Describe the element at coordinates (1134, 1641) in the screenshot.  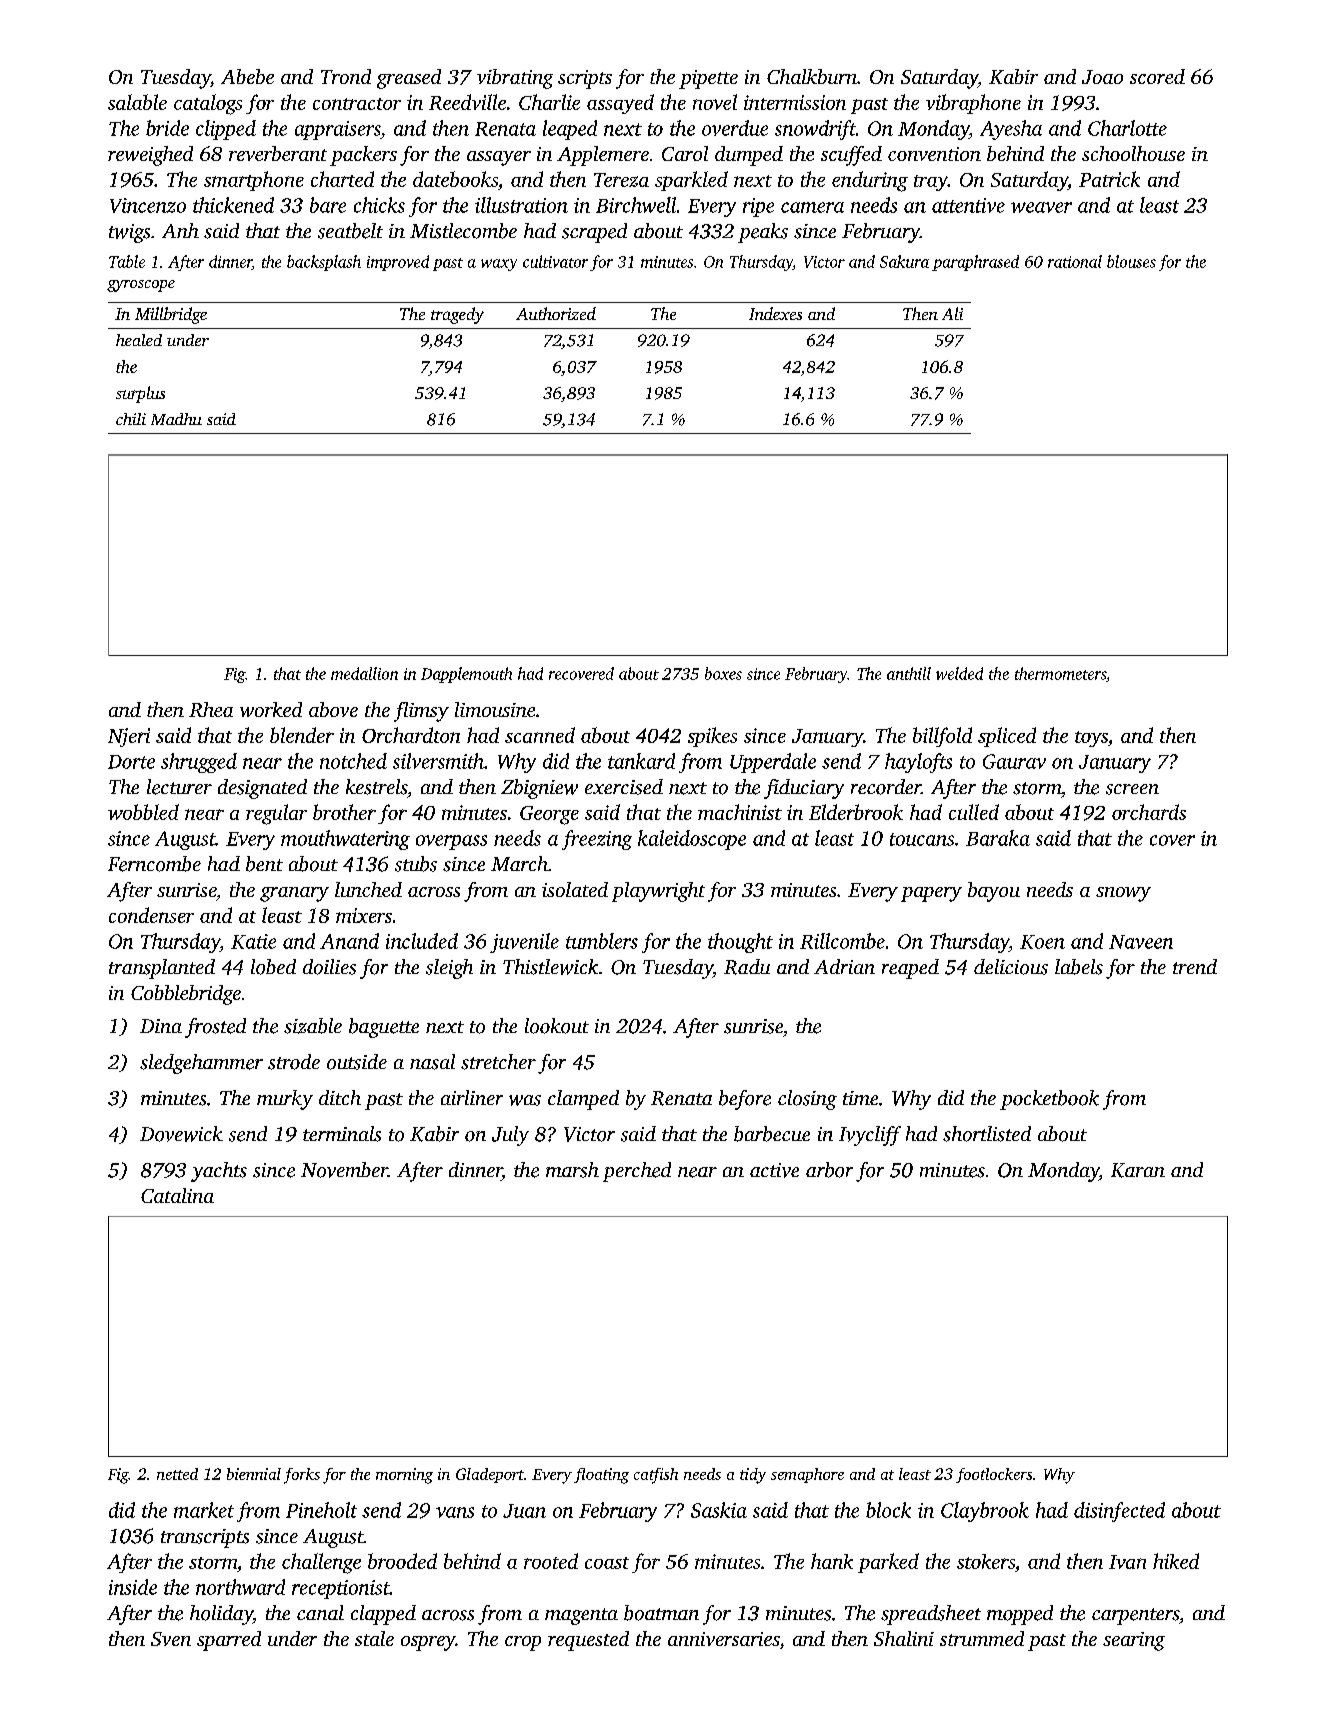
I see `searing` at that location.
